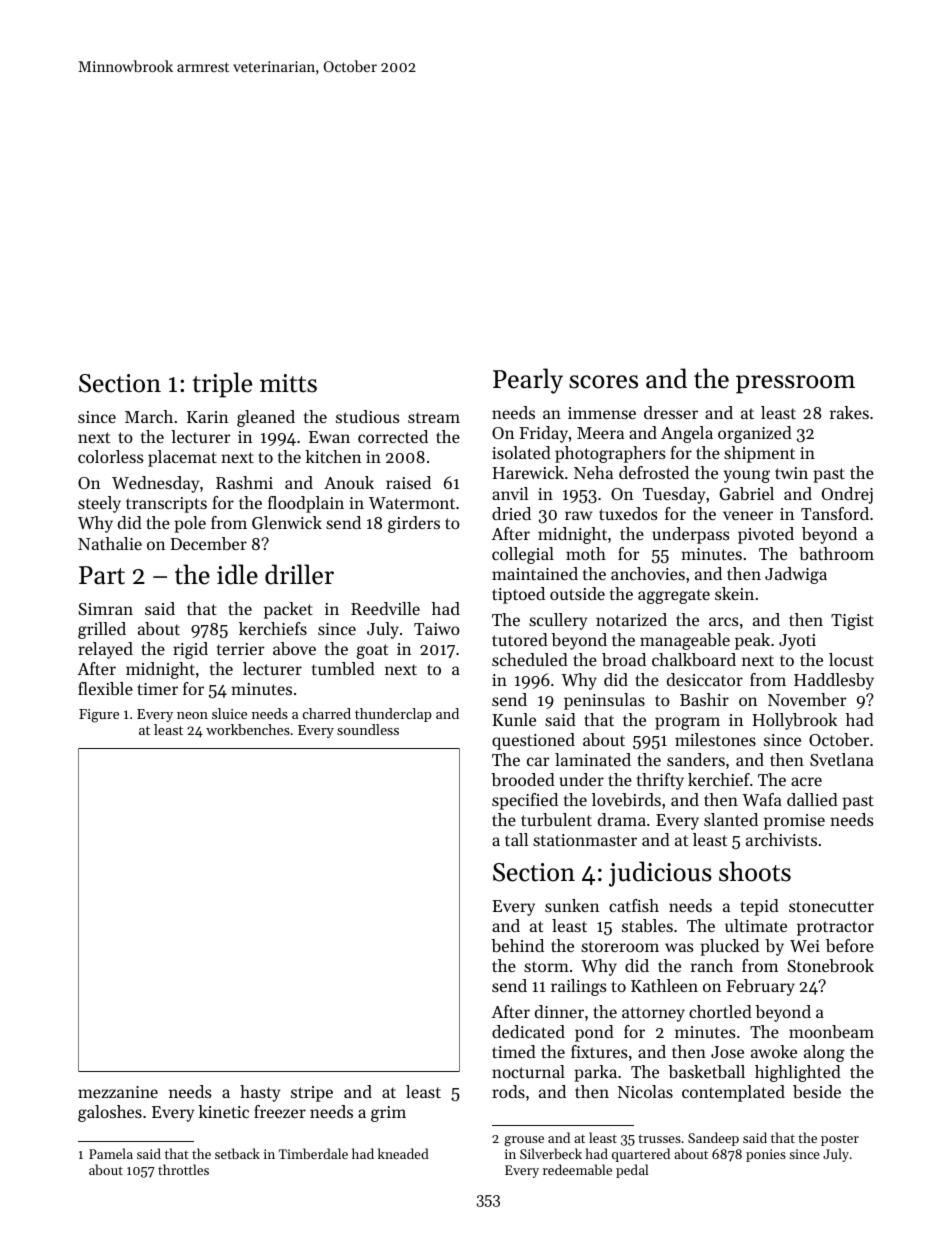  What do you see at coordinates (110, 543) in the screenshot?
I see `Nathalie` at bounding box center [110, 543].
